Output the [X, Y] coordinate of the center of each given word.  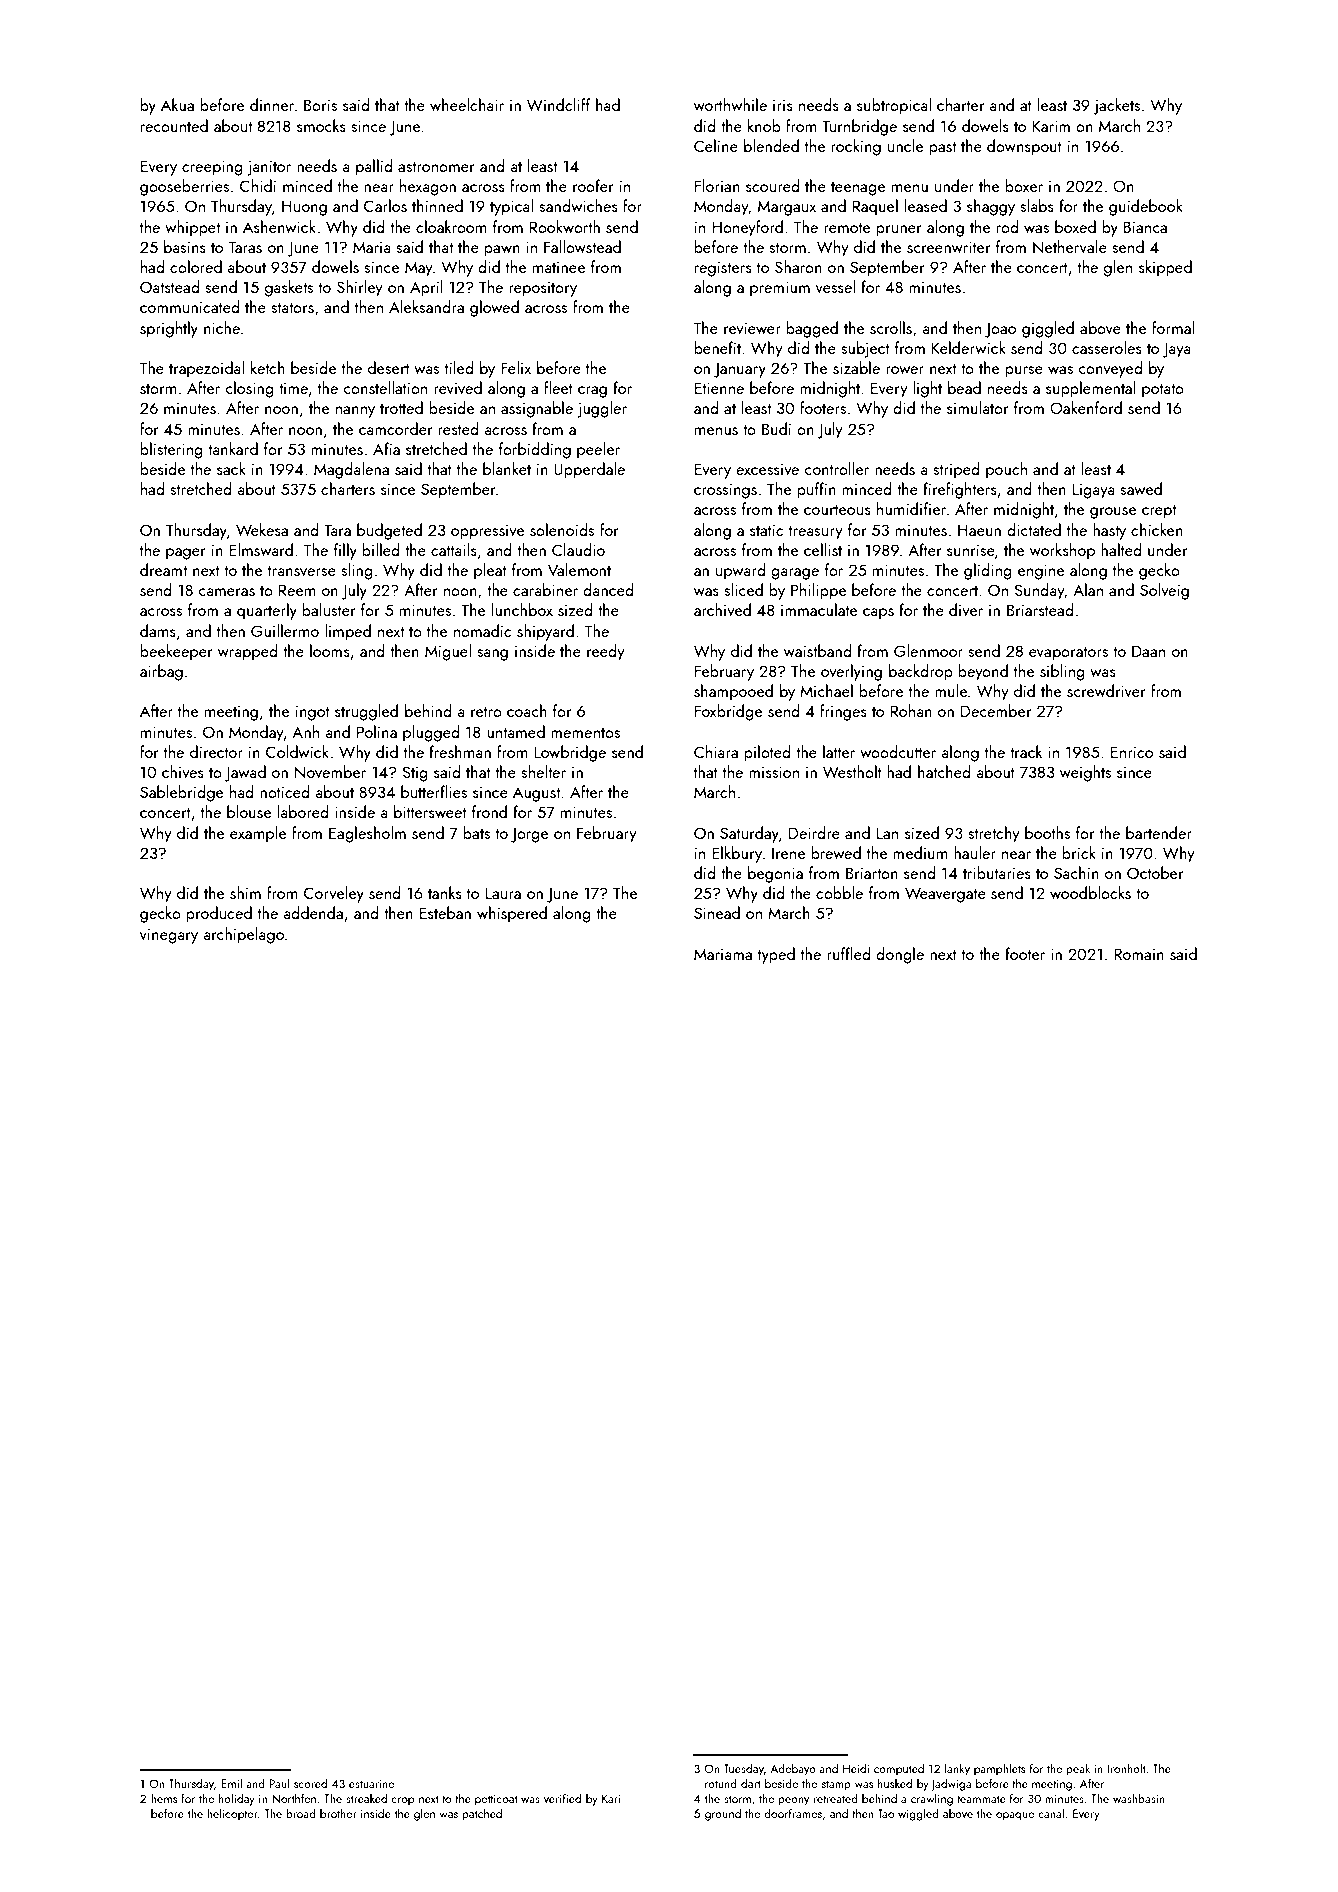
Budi [776, 428]
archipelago [243, 935]
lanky [957, 1769]
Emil [231, 1783]
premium [780, 289]
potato [1163, 391]
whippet [192, 228]
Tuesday [744, 1769]
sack [231, 468]
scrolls [891, 327]
